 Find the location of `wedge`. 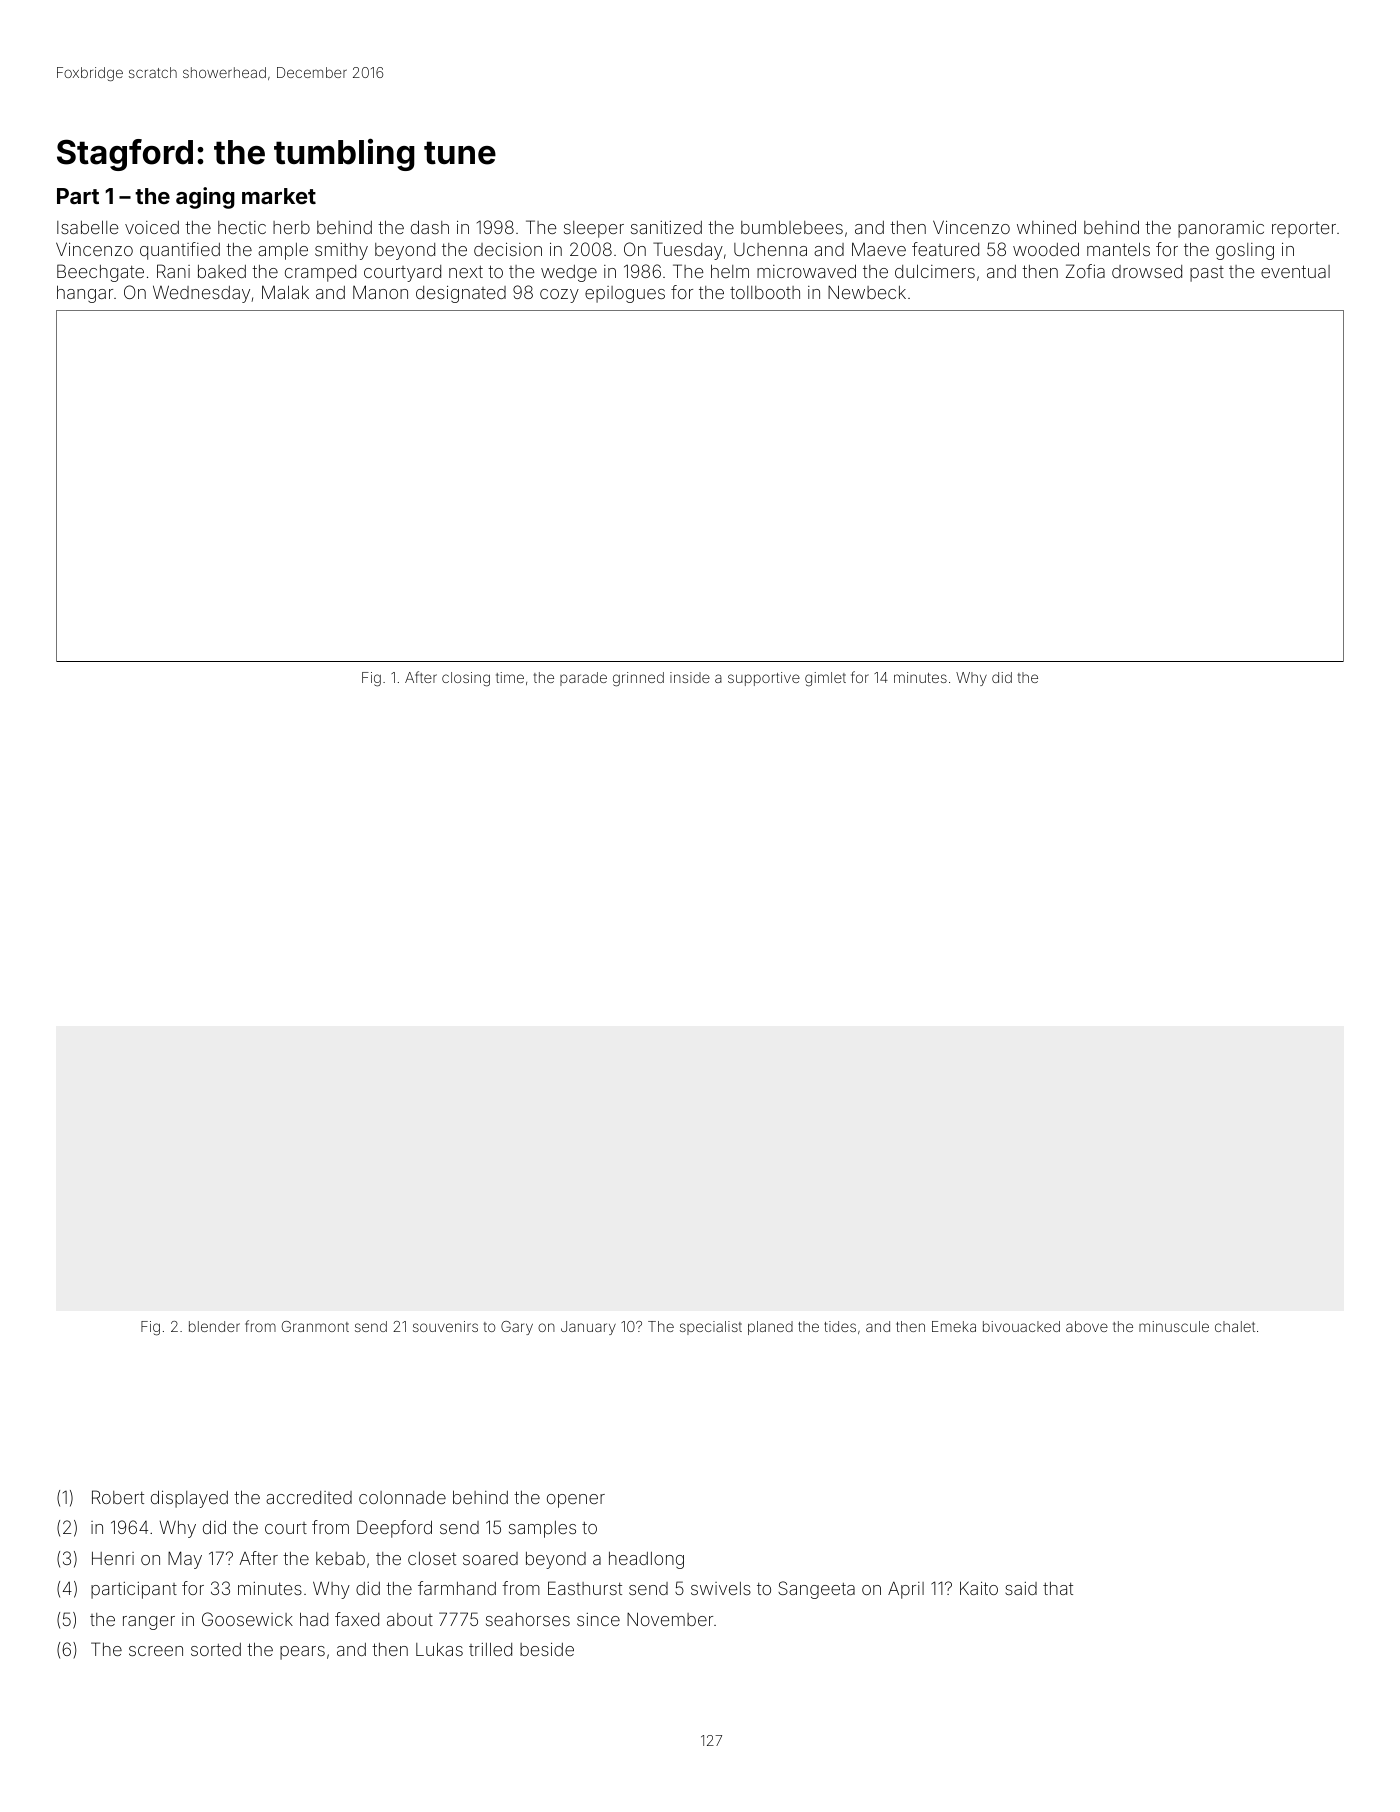

wedge is located at coordinates (569, 273).
